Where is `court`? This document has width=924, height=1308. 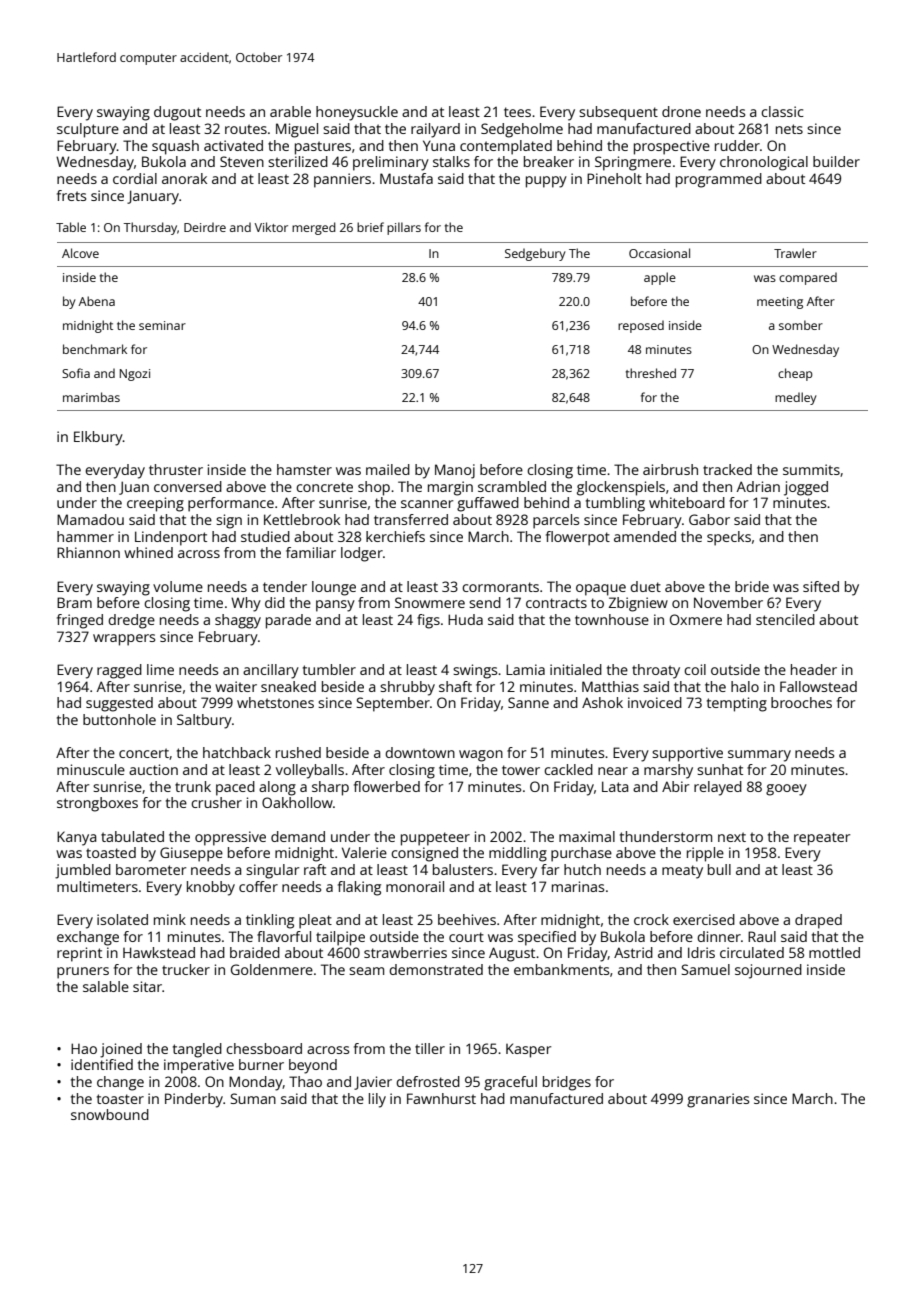 court is located at coordinates (466, 937).
